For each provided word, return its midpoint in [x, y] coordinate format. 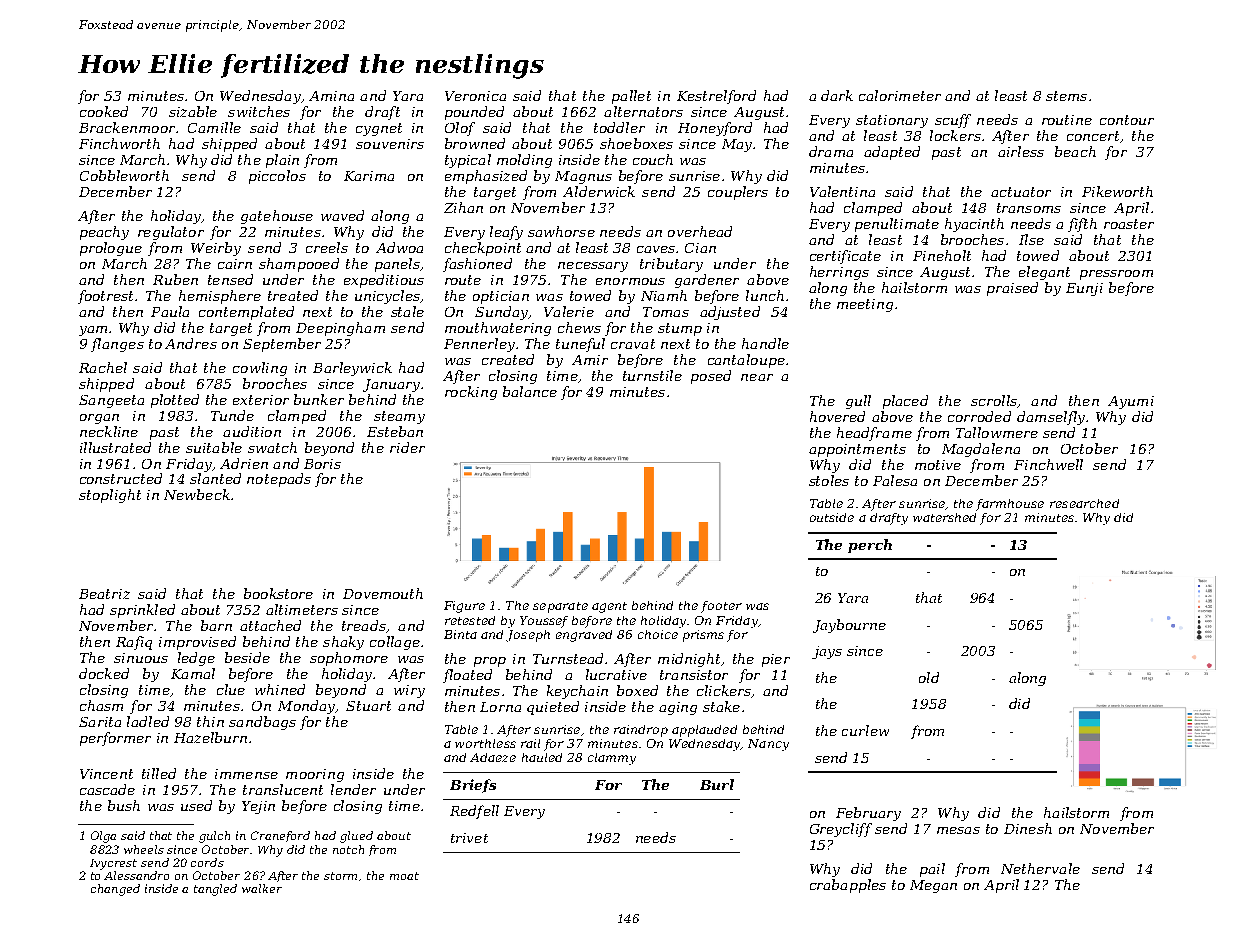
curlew [865, 730]
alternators [643, 111]
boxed [637, 690]
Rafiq [134, 643]
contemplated [246, 313]
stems [1066, 96]
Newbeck [197, 494]
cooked [104, 111]
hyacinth [974, 225]
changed [115, 890]
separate [560, 607]
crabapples [848, 886]
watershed [944, 517]
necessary [593, 267]
